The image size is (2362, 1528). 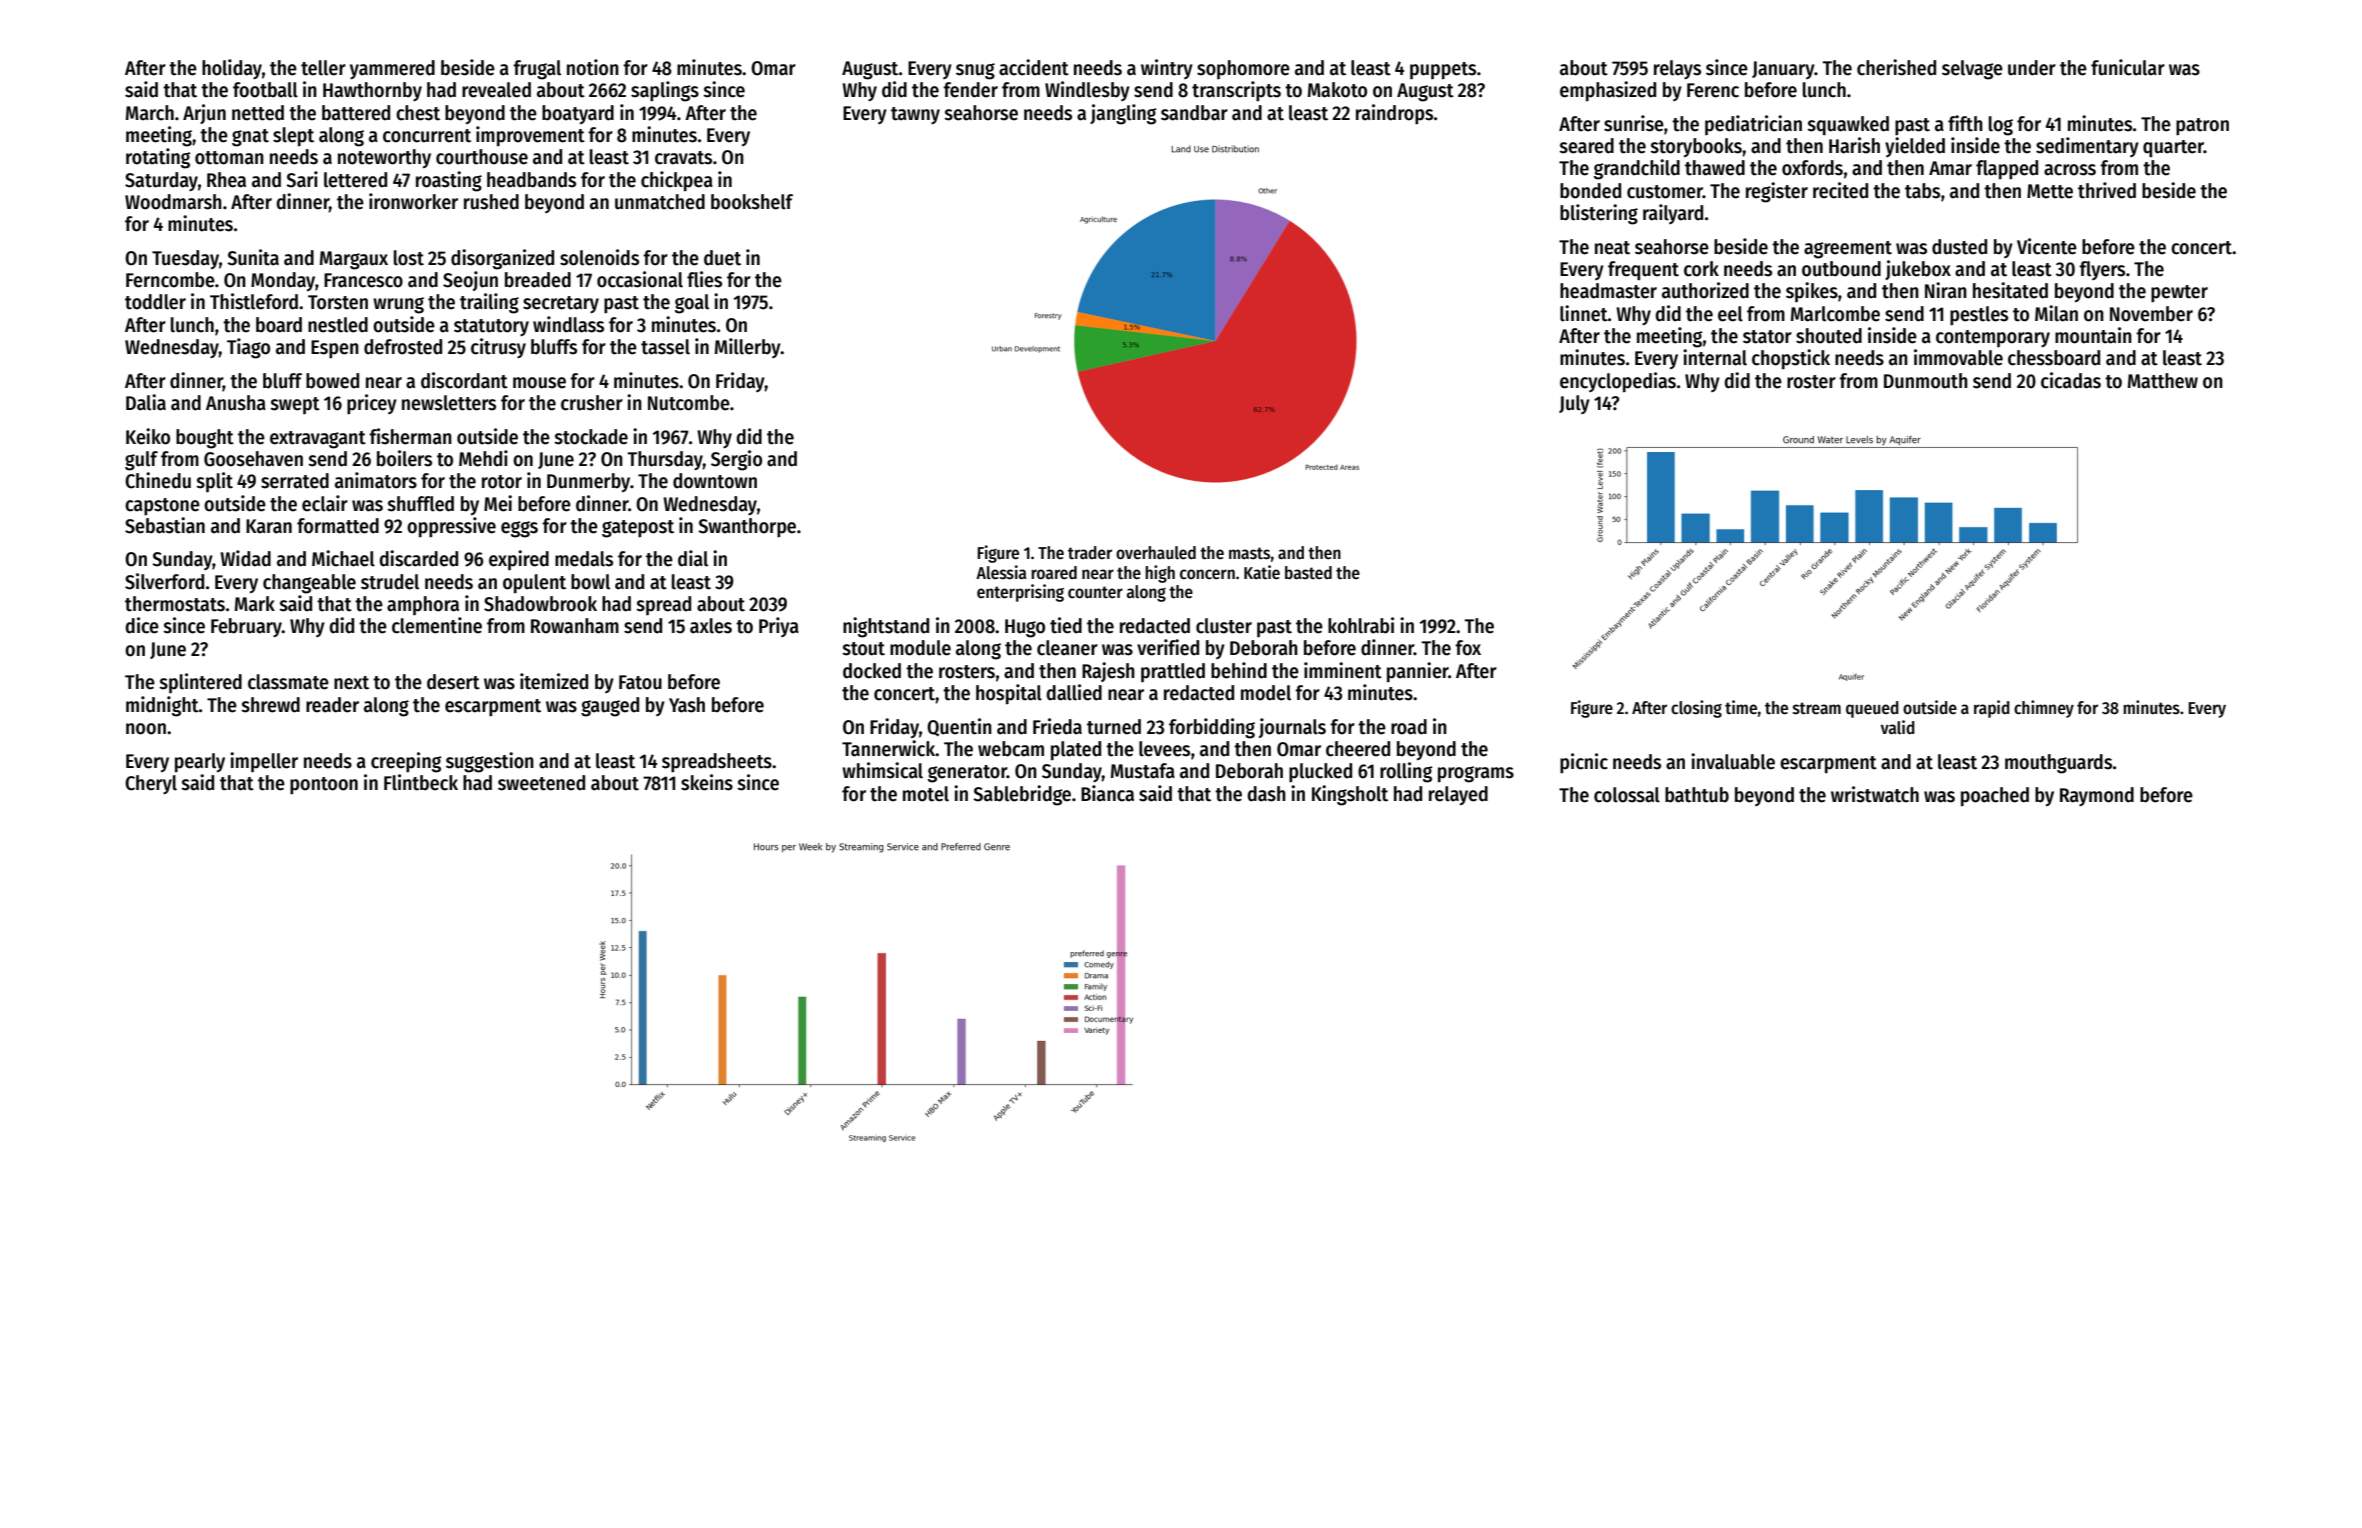 I want to click on windlass, so click(x=568, y=324).
